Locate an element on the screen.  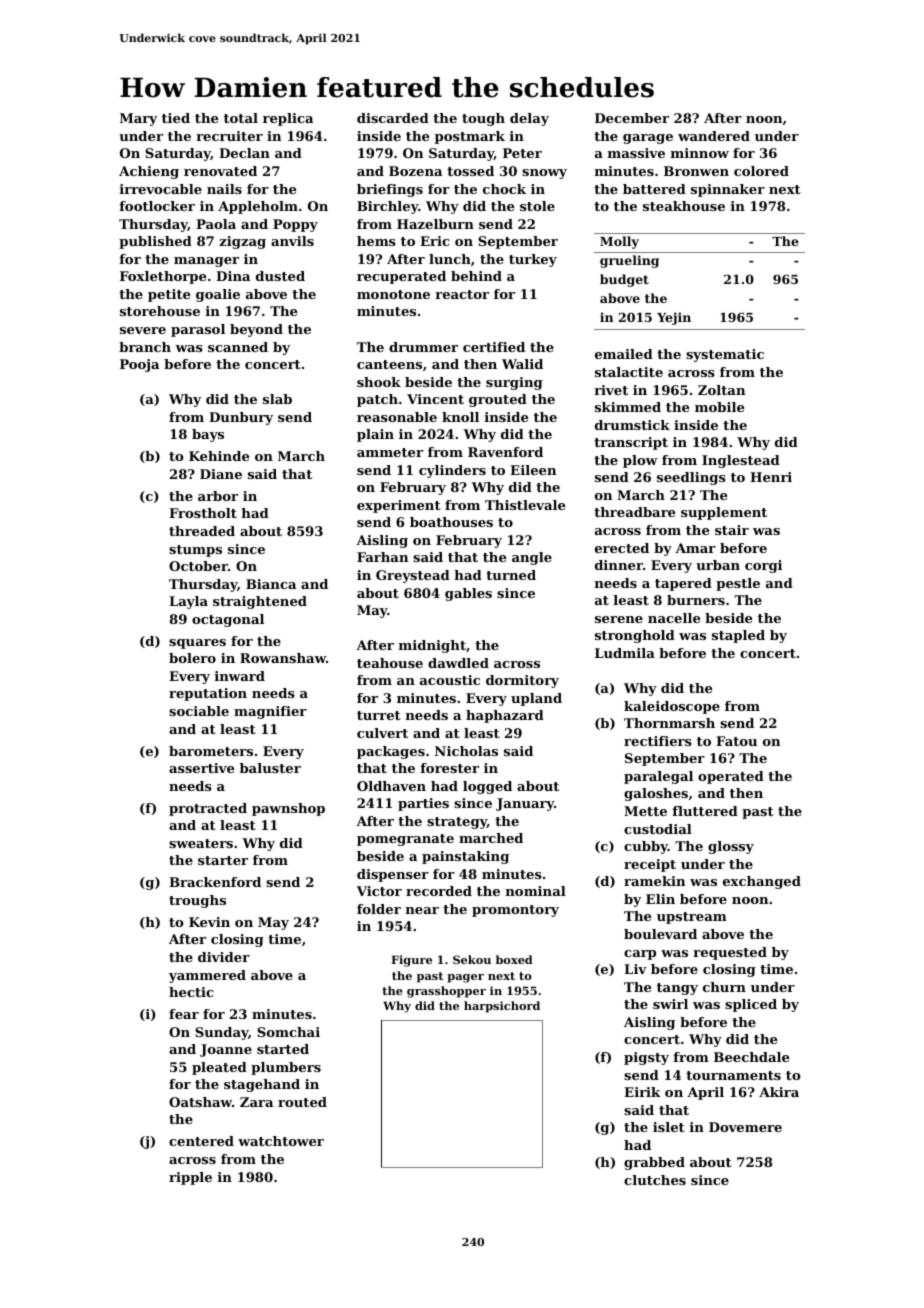
sweaters is located at coordinates (201, 843).
